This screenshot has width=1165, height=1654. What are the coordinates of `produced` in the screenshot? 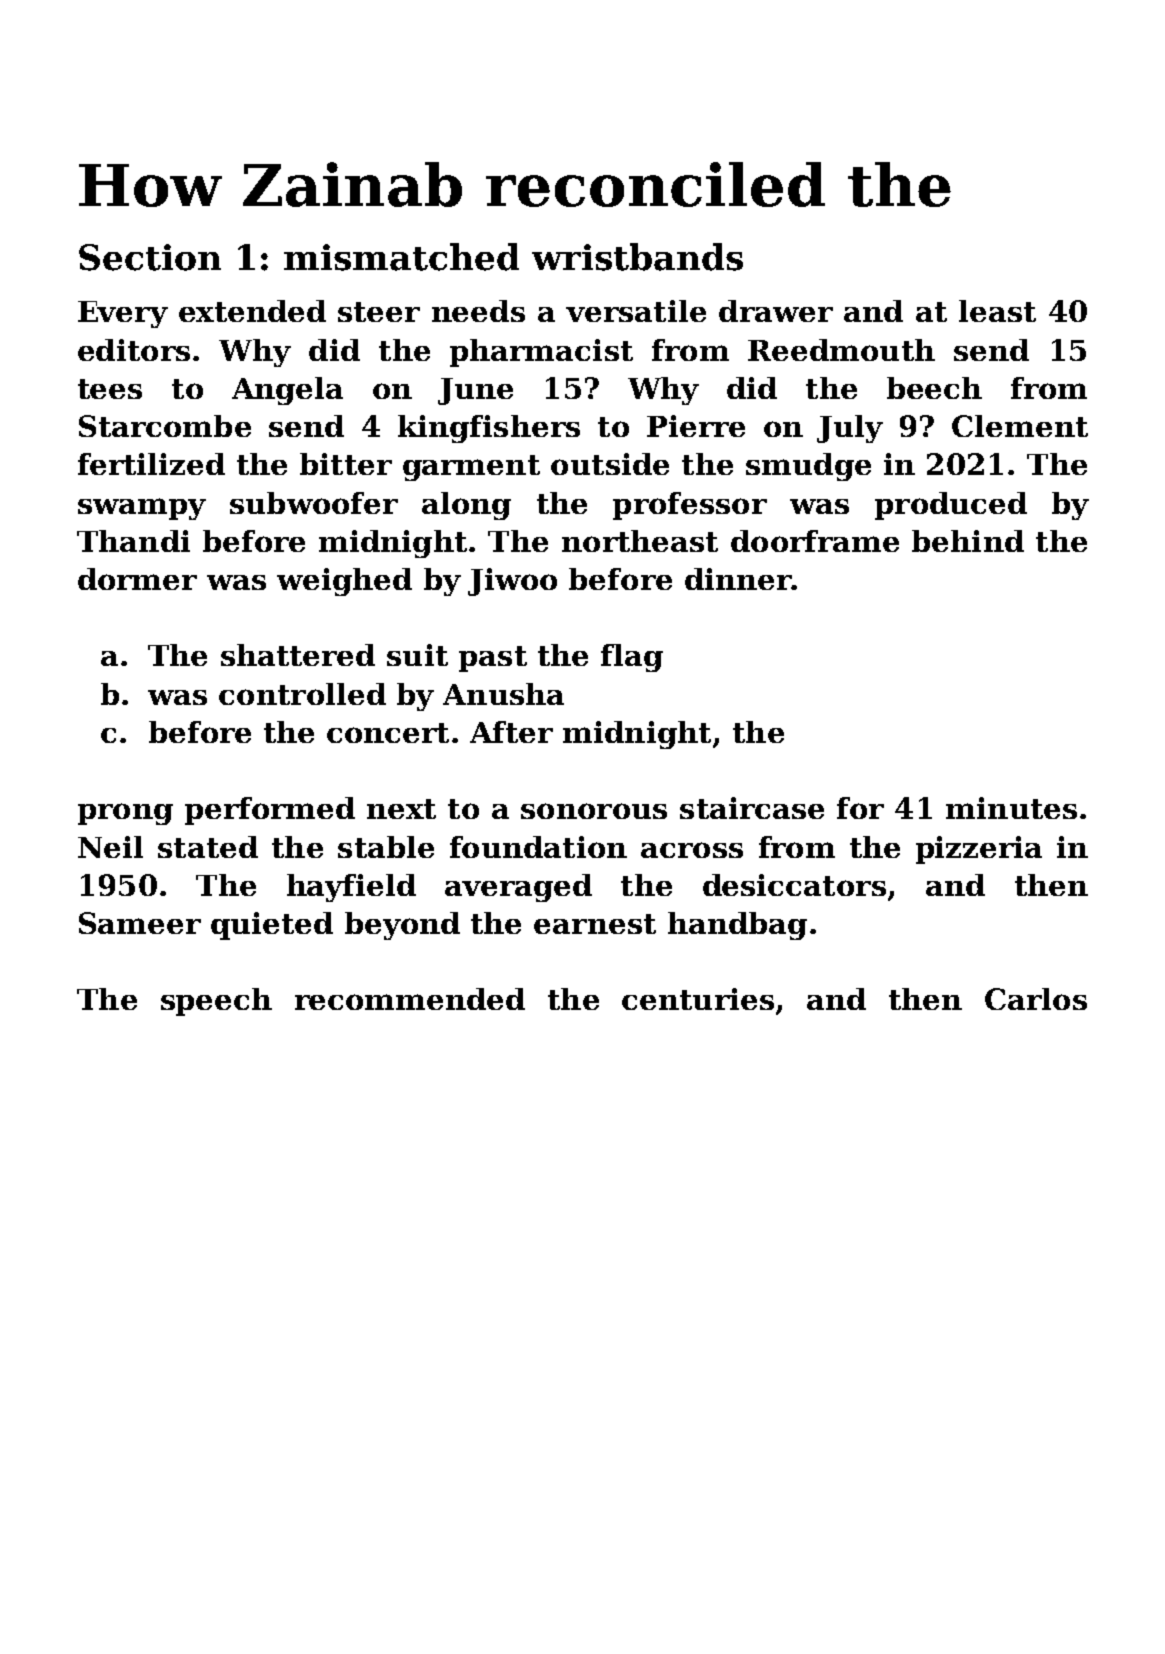 It's located at (951, 506).
